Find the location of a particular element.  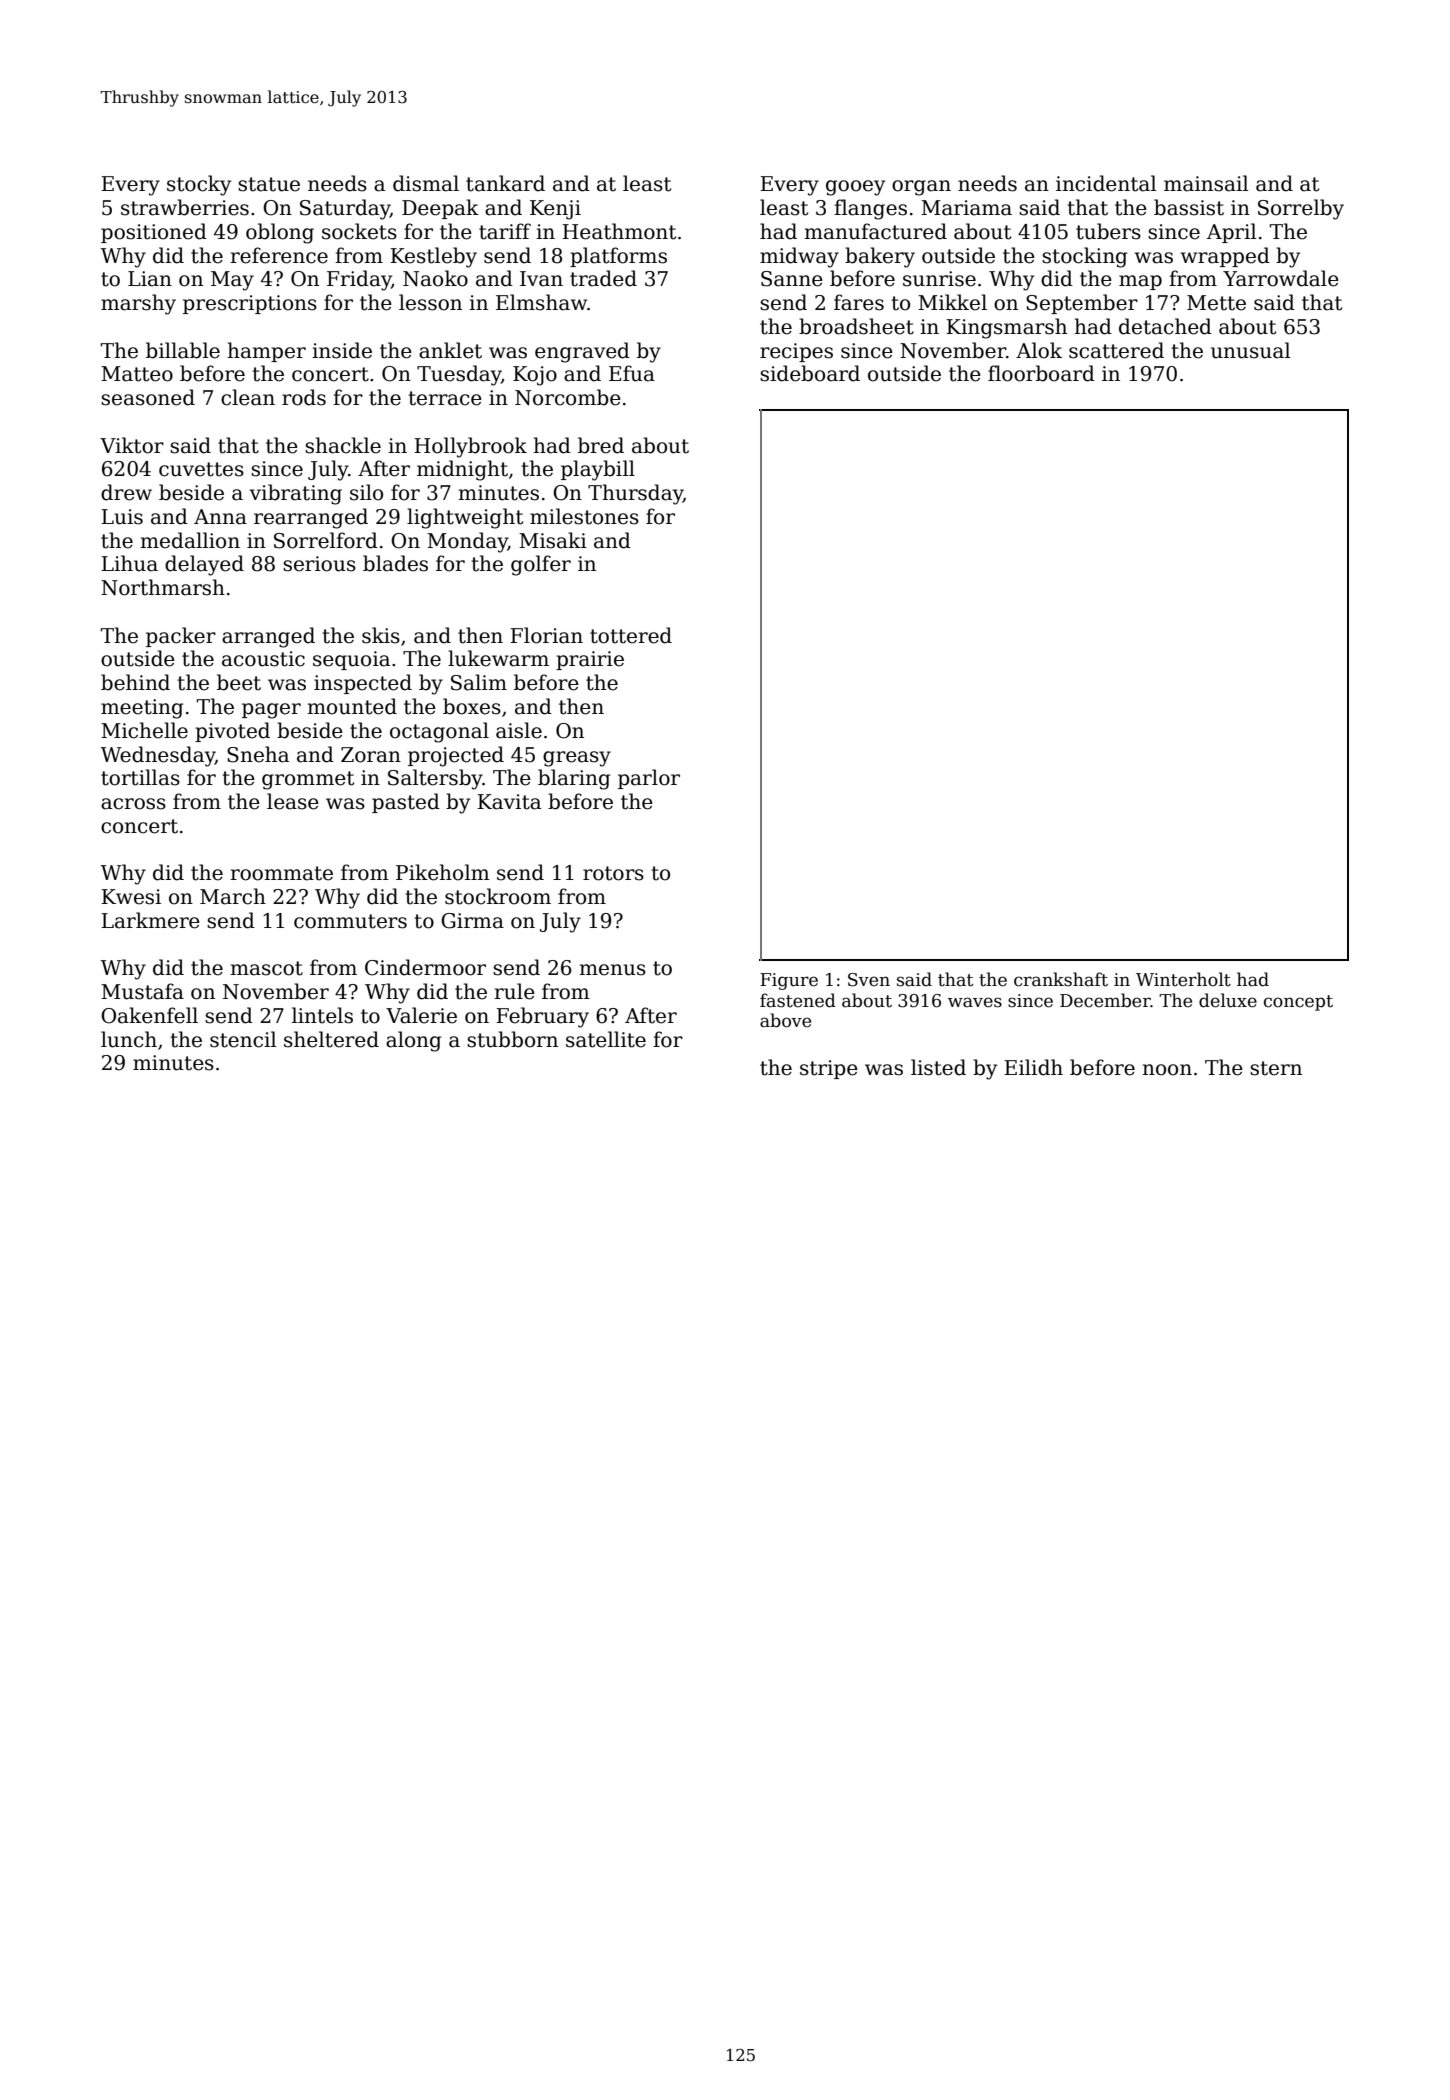

blaring is located at coordinates (574, 779).
